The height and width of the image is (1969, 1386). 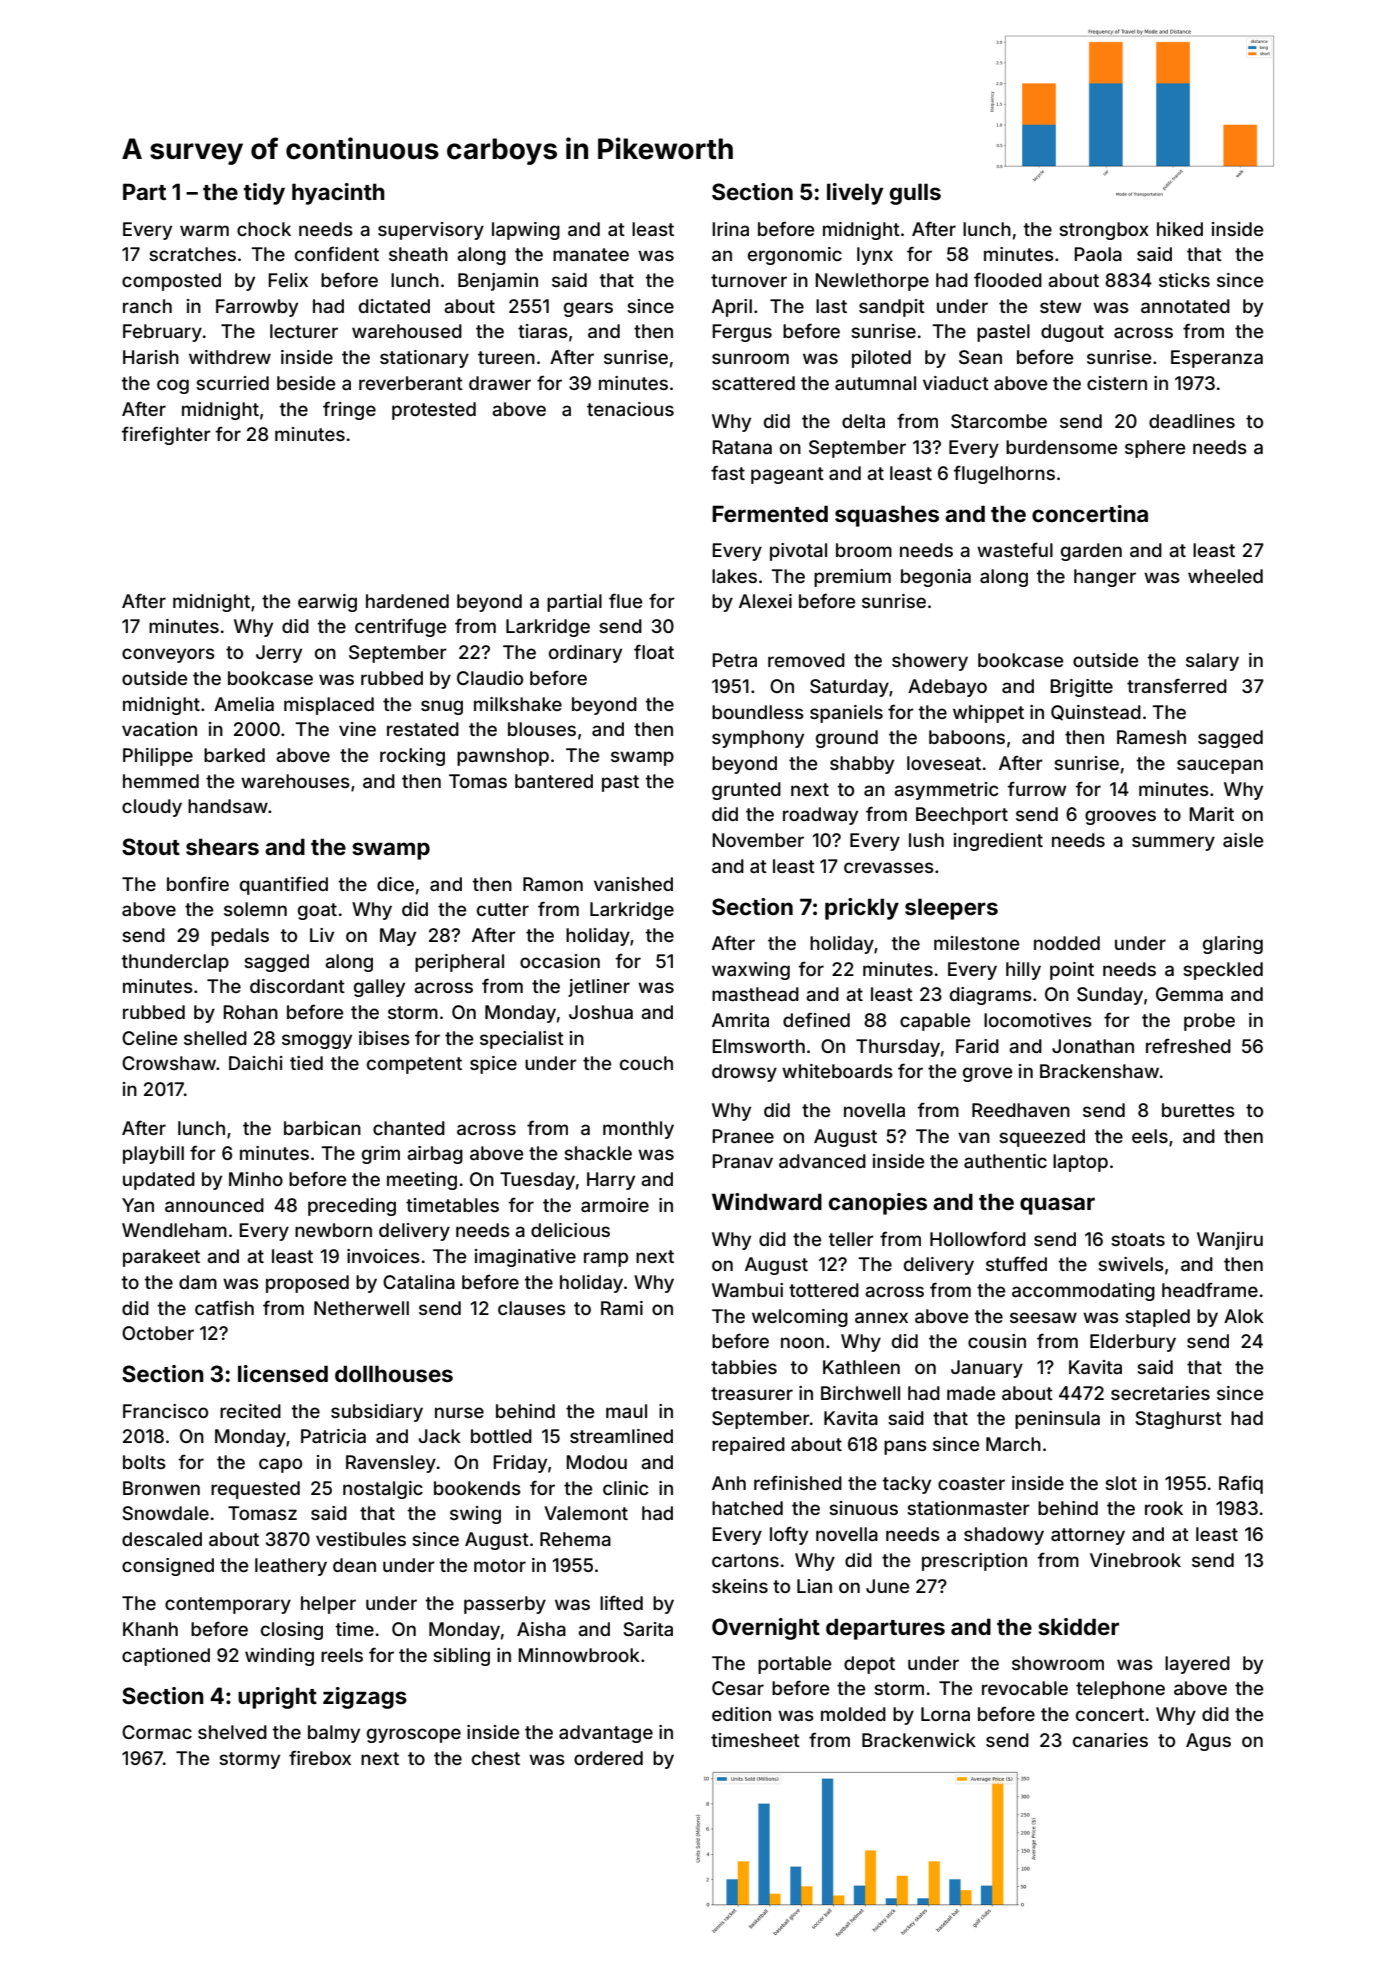 I want to click on lapwing, so click(x=526, y=231).
